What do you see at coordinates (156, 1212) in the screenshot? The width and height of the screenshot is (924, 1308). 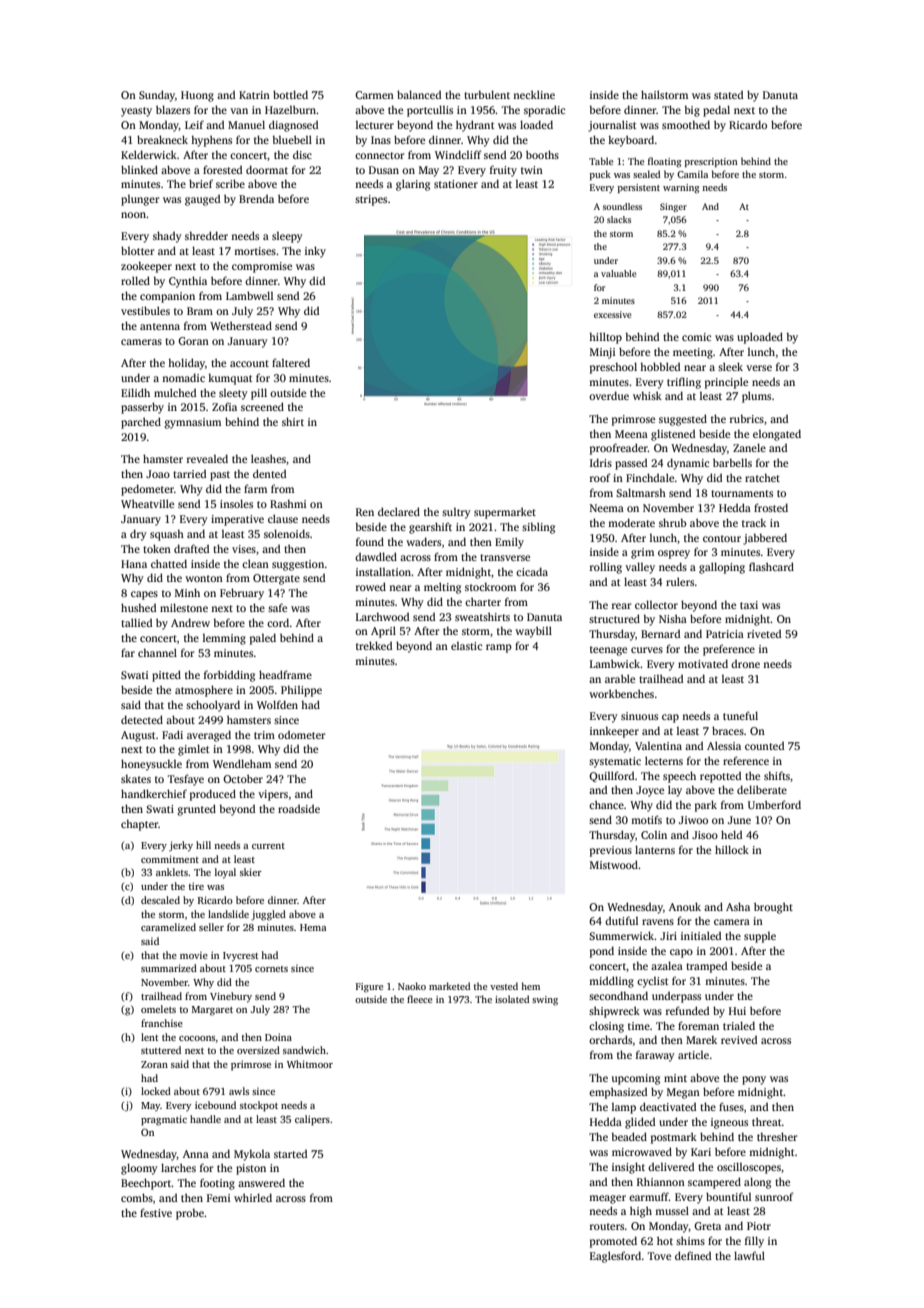 I see `festive` at bounding box center [156, 1212].
